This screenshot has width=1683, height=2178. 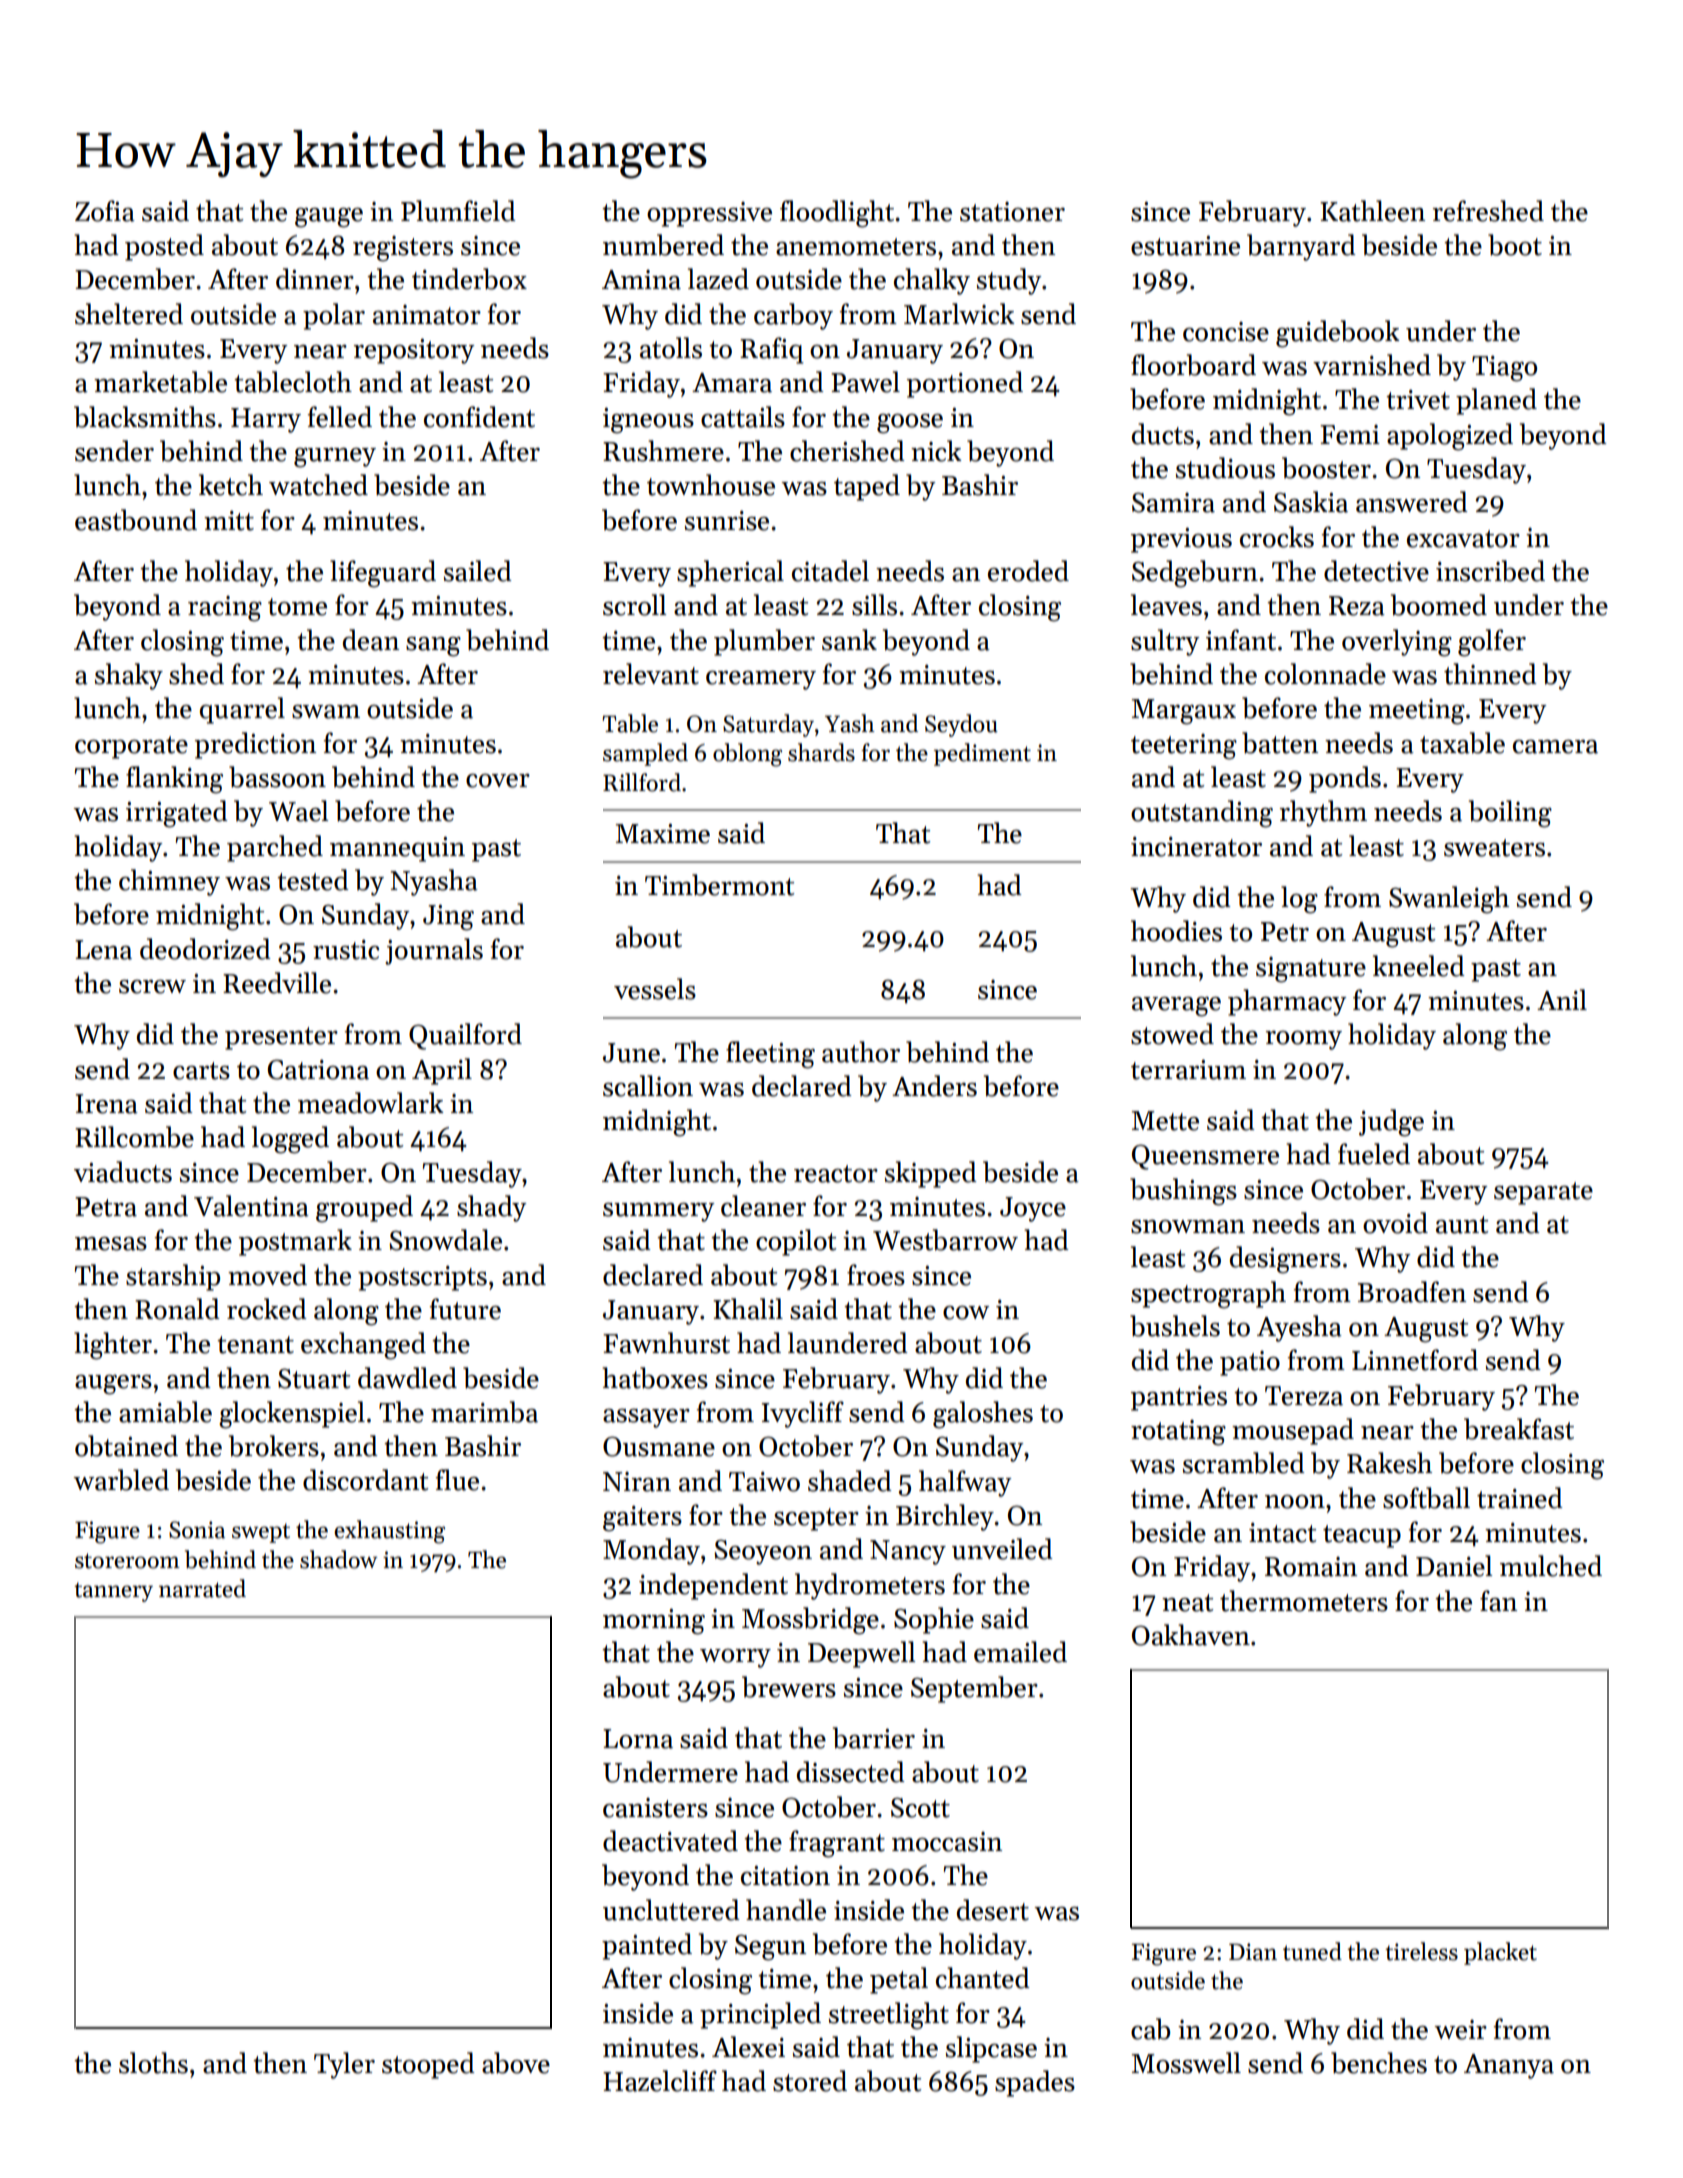 What do you see at coordinates (407, 1378) in the screenshot?
I see `dawdled` at bounding box center [407, 1378].
